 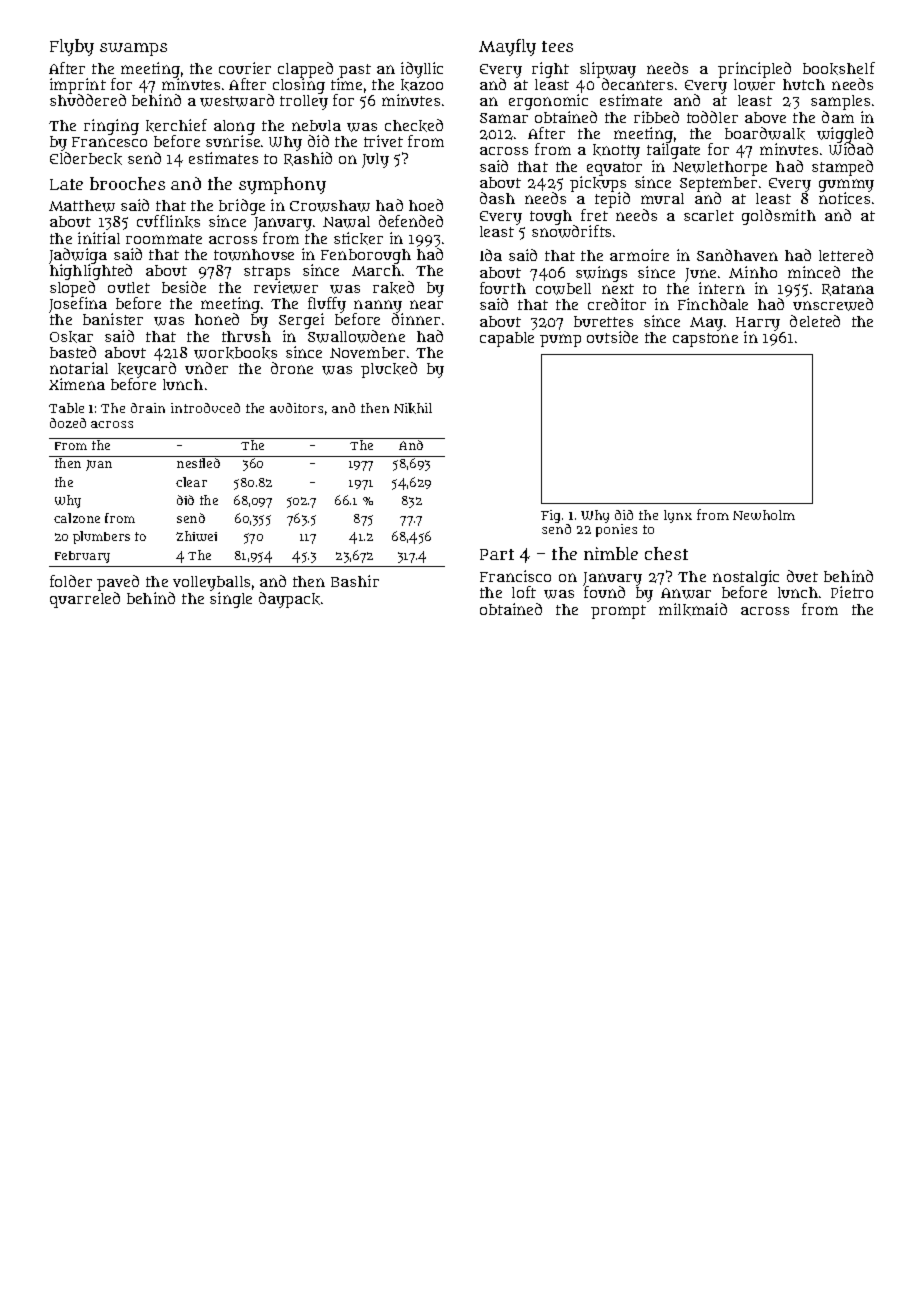 What do you see at coordinates (656, 117) in the screenshot?
I see `ribbed` at bounding box center [656, 117].
